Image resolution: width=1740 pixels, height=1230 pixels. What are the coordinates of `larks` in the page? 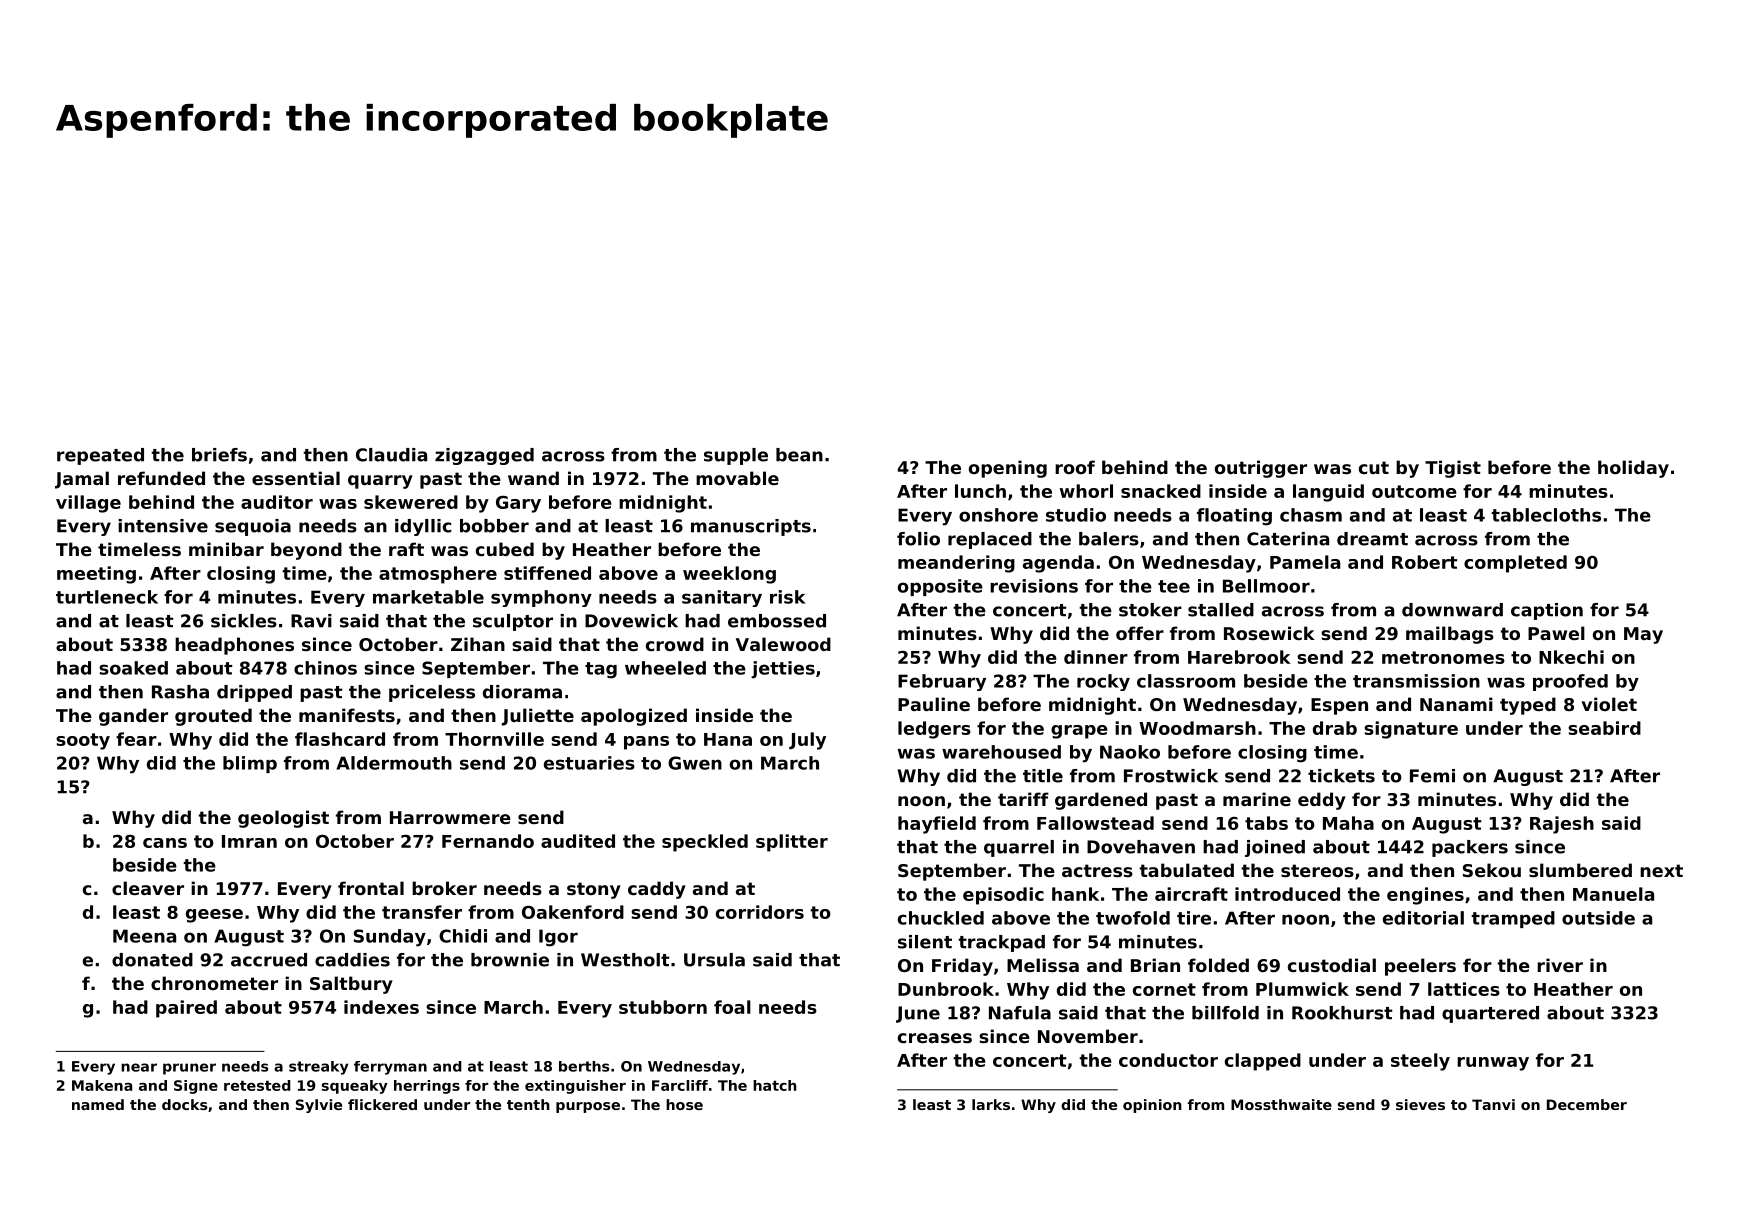 It's located at (991, 1104).
